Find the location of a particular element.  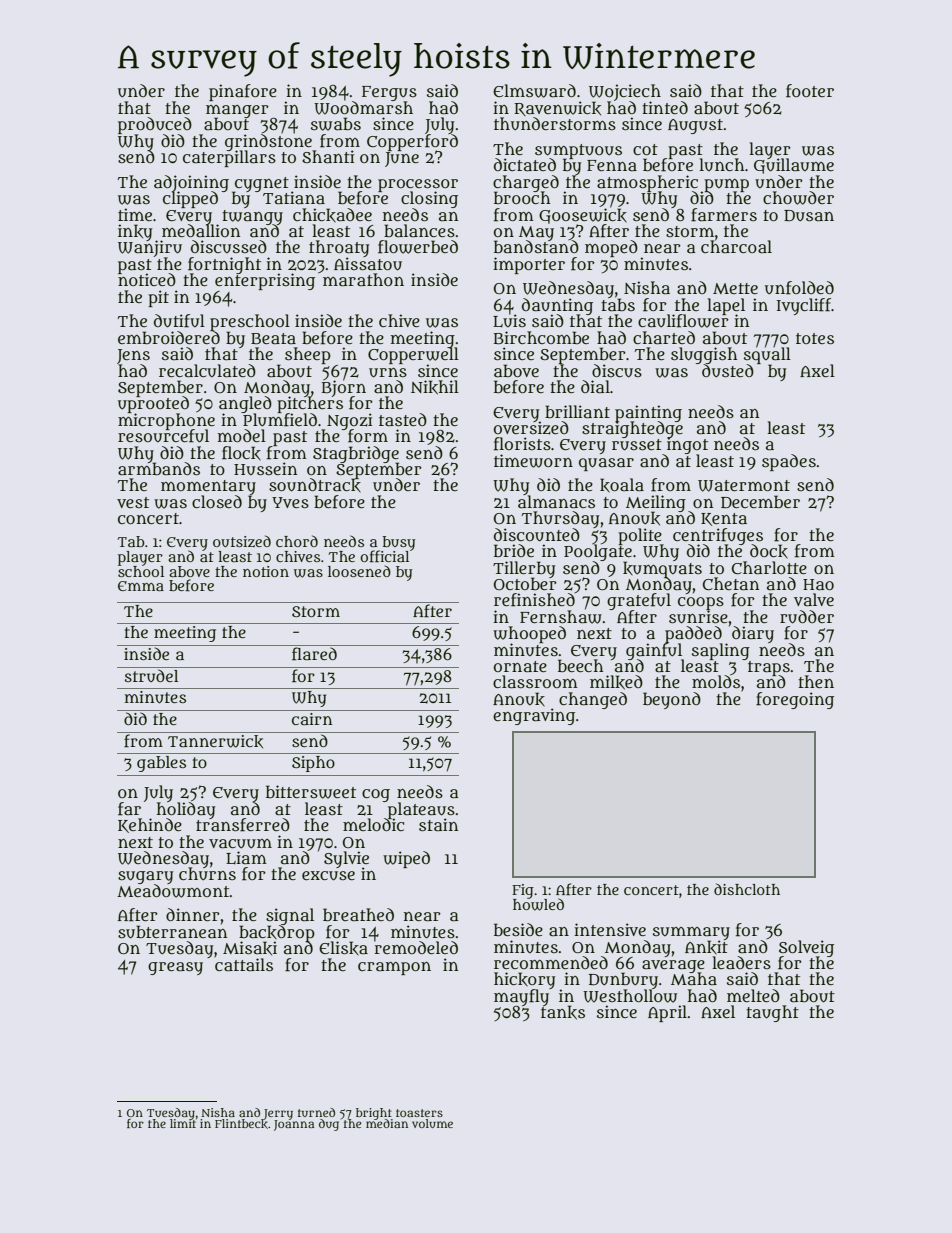

howled is located at coordinates (538, 905).
